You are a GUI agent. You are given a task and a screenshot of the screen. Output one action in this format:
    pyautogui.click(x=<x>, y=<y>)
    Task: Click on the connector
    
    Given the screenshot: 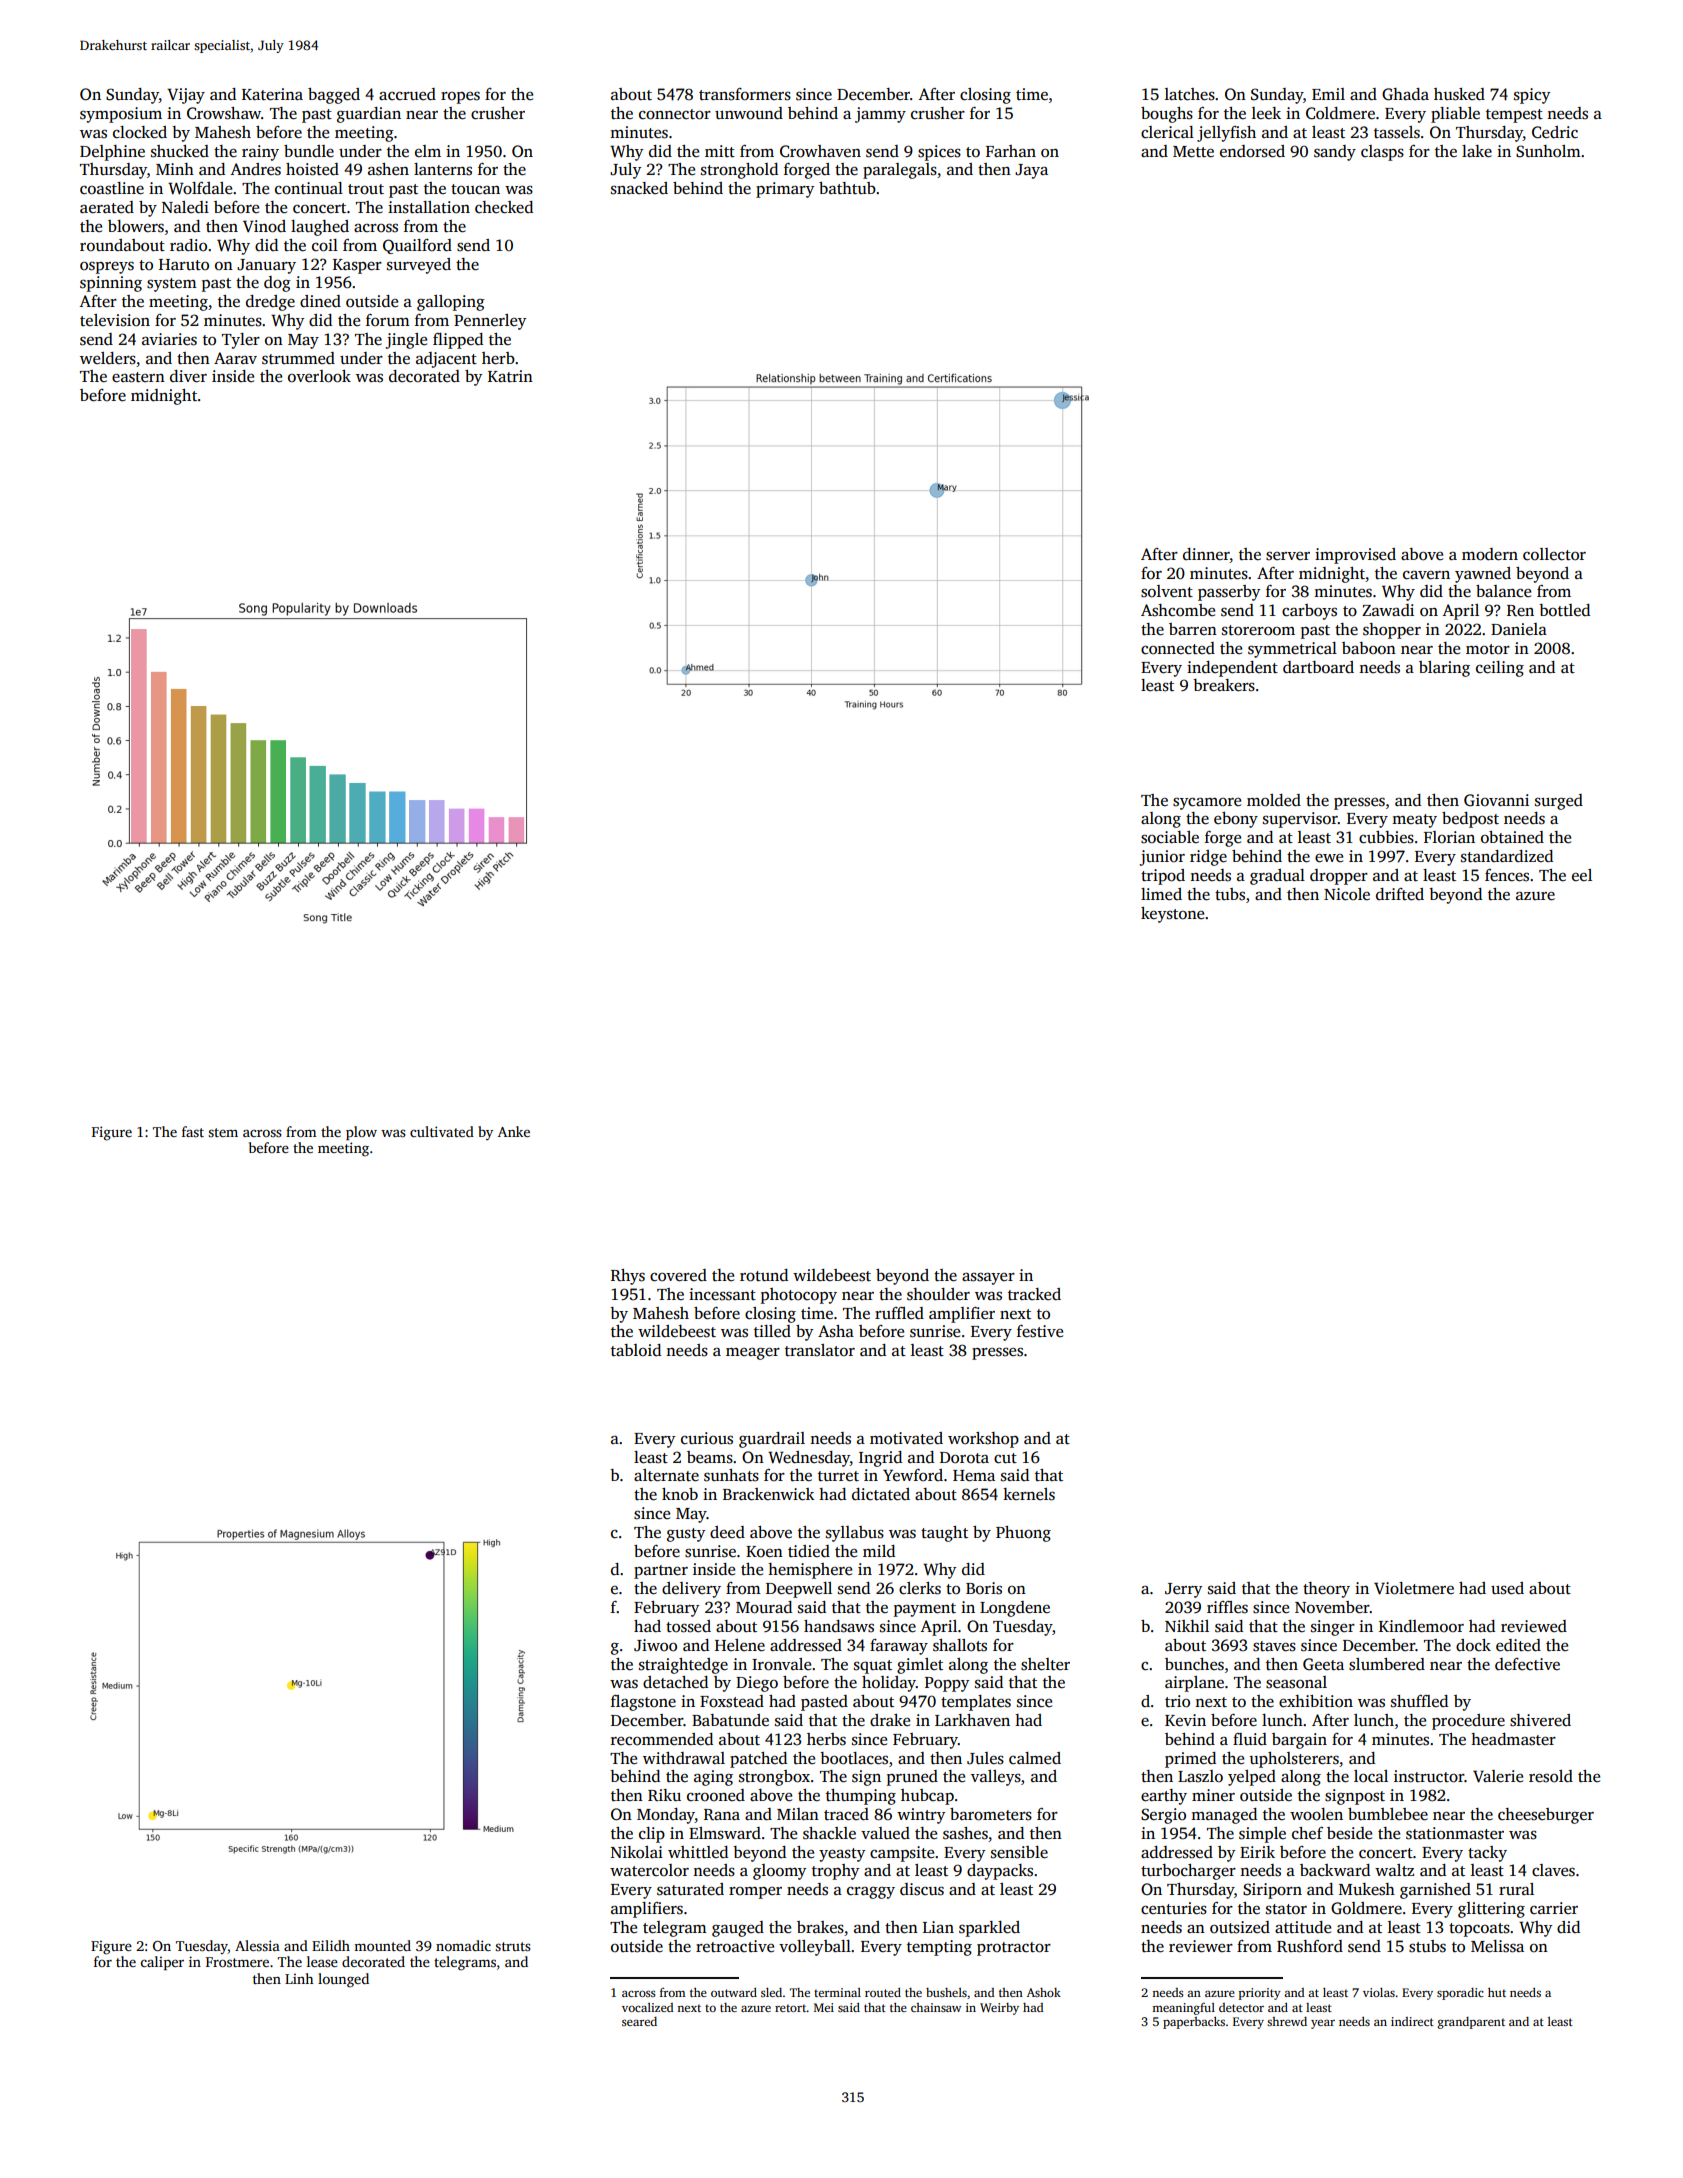 What is the action you would take?
    pyautogui.click(x=675, y=114)
